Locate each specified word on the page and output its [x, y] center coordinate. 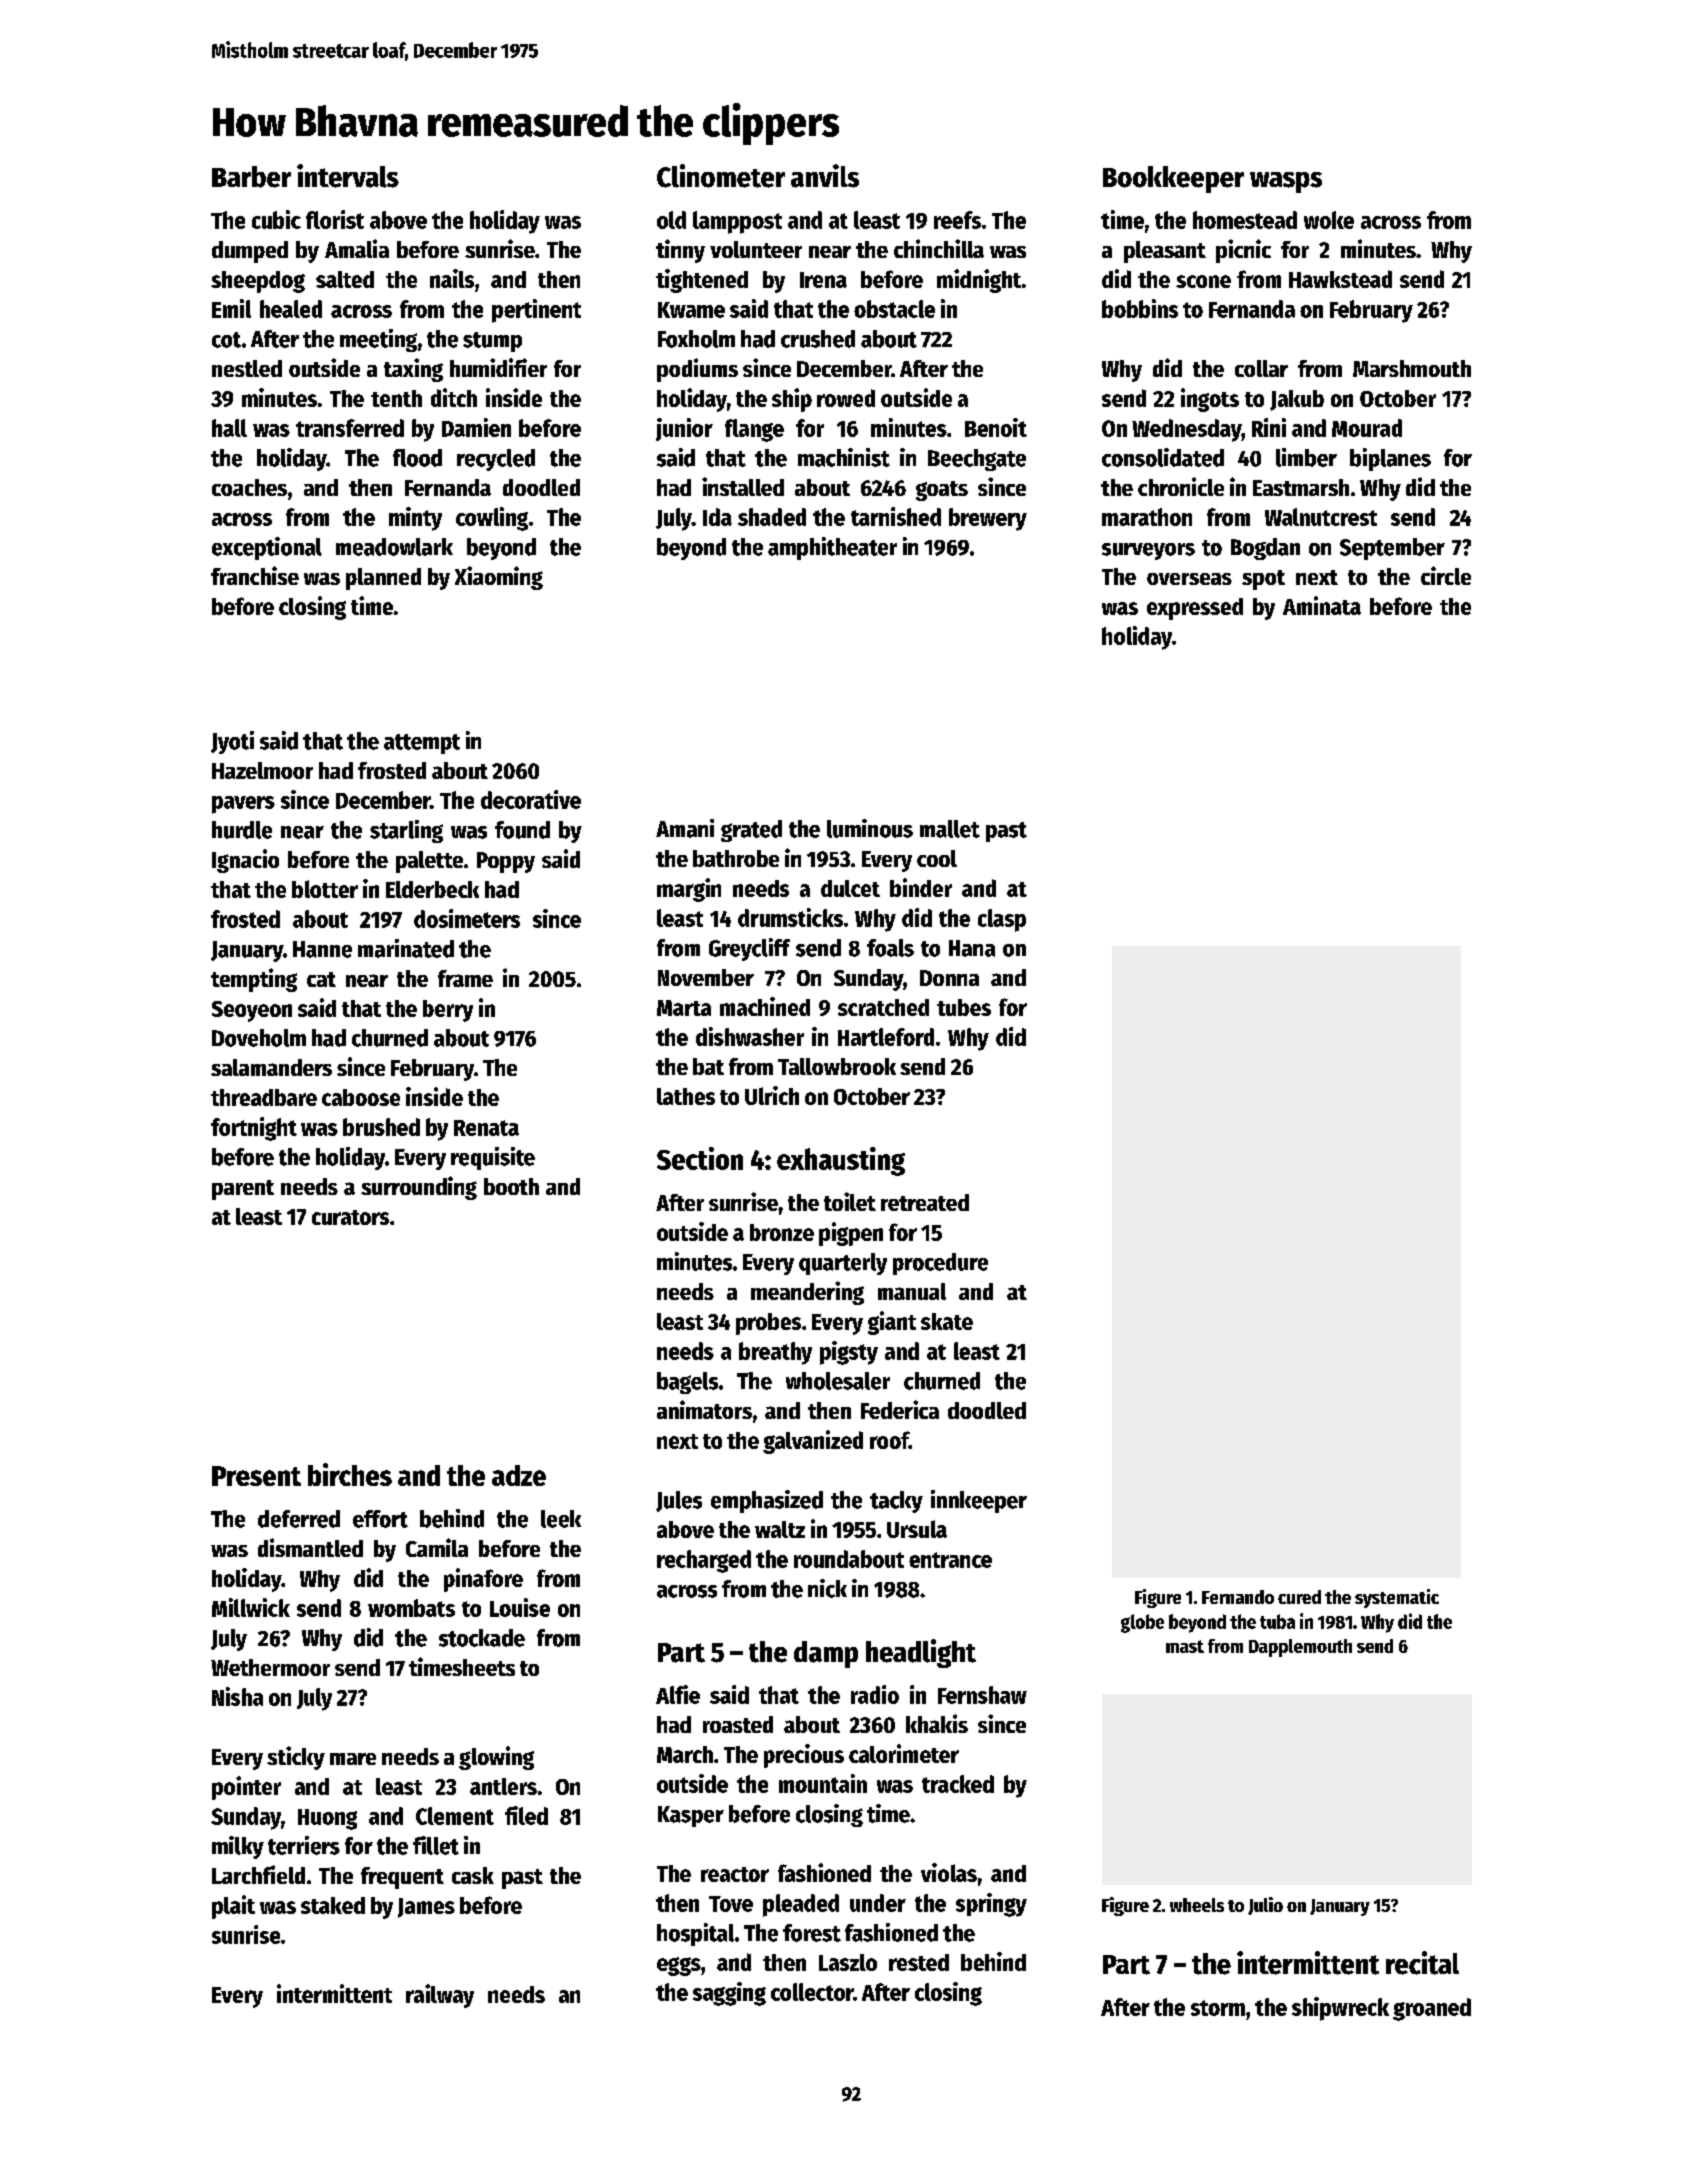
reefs [957, 220]
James [426, 1908]
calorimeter [904, 1753]
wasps [1286, 182]
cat [321, 979]
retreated [925, 1202]
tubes [964, 1007]
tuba [1277, 1621]
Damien [476, 427]
